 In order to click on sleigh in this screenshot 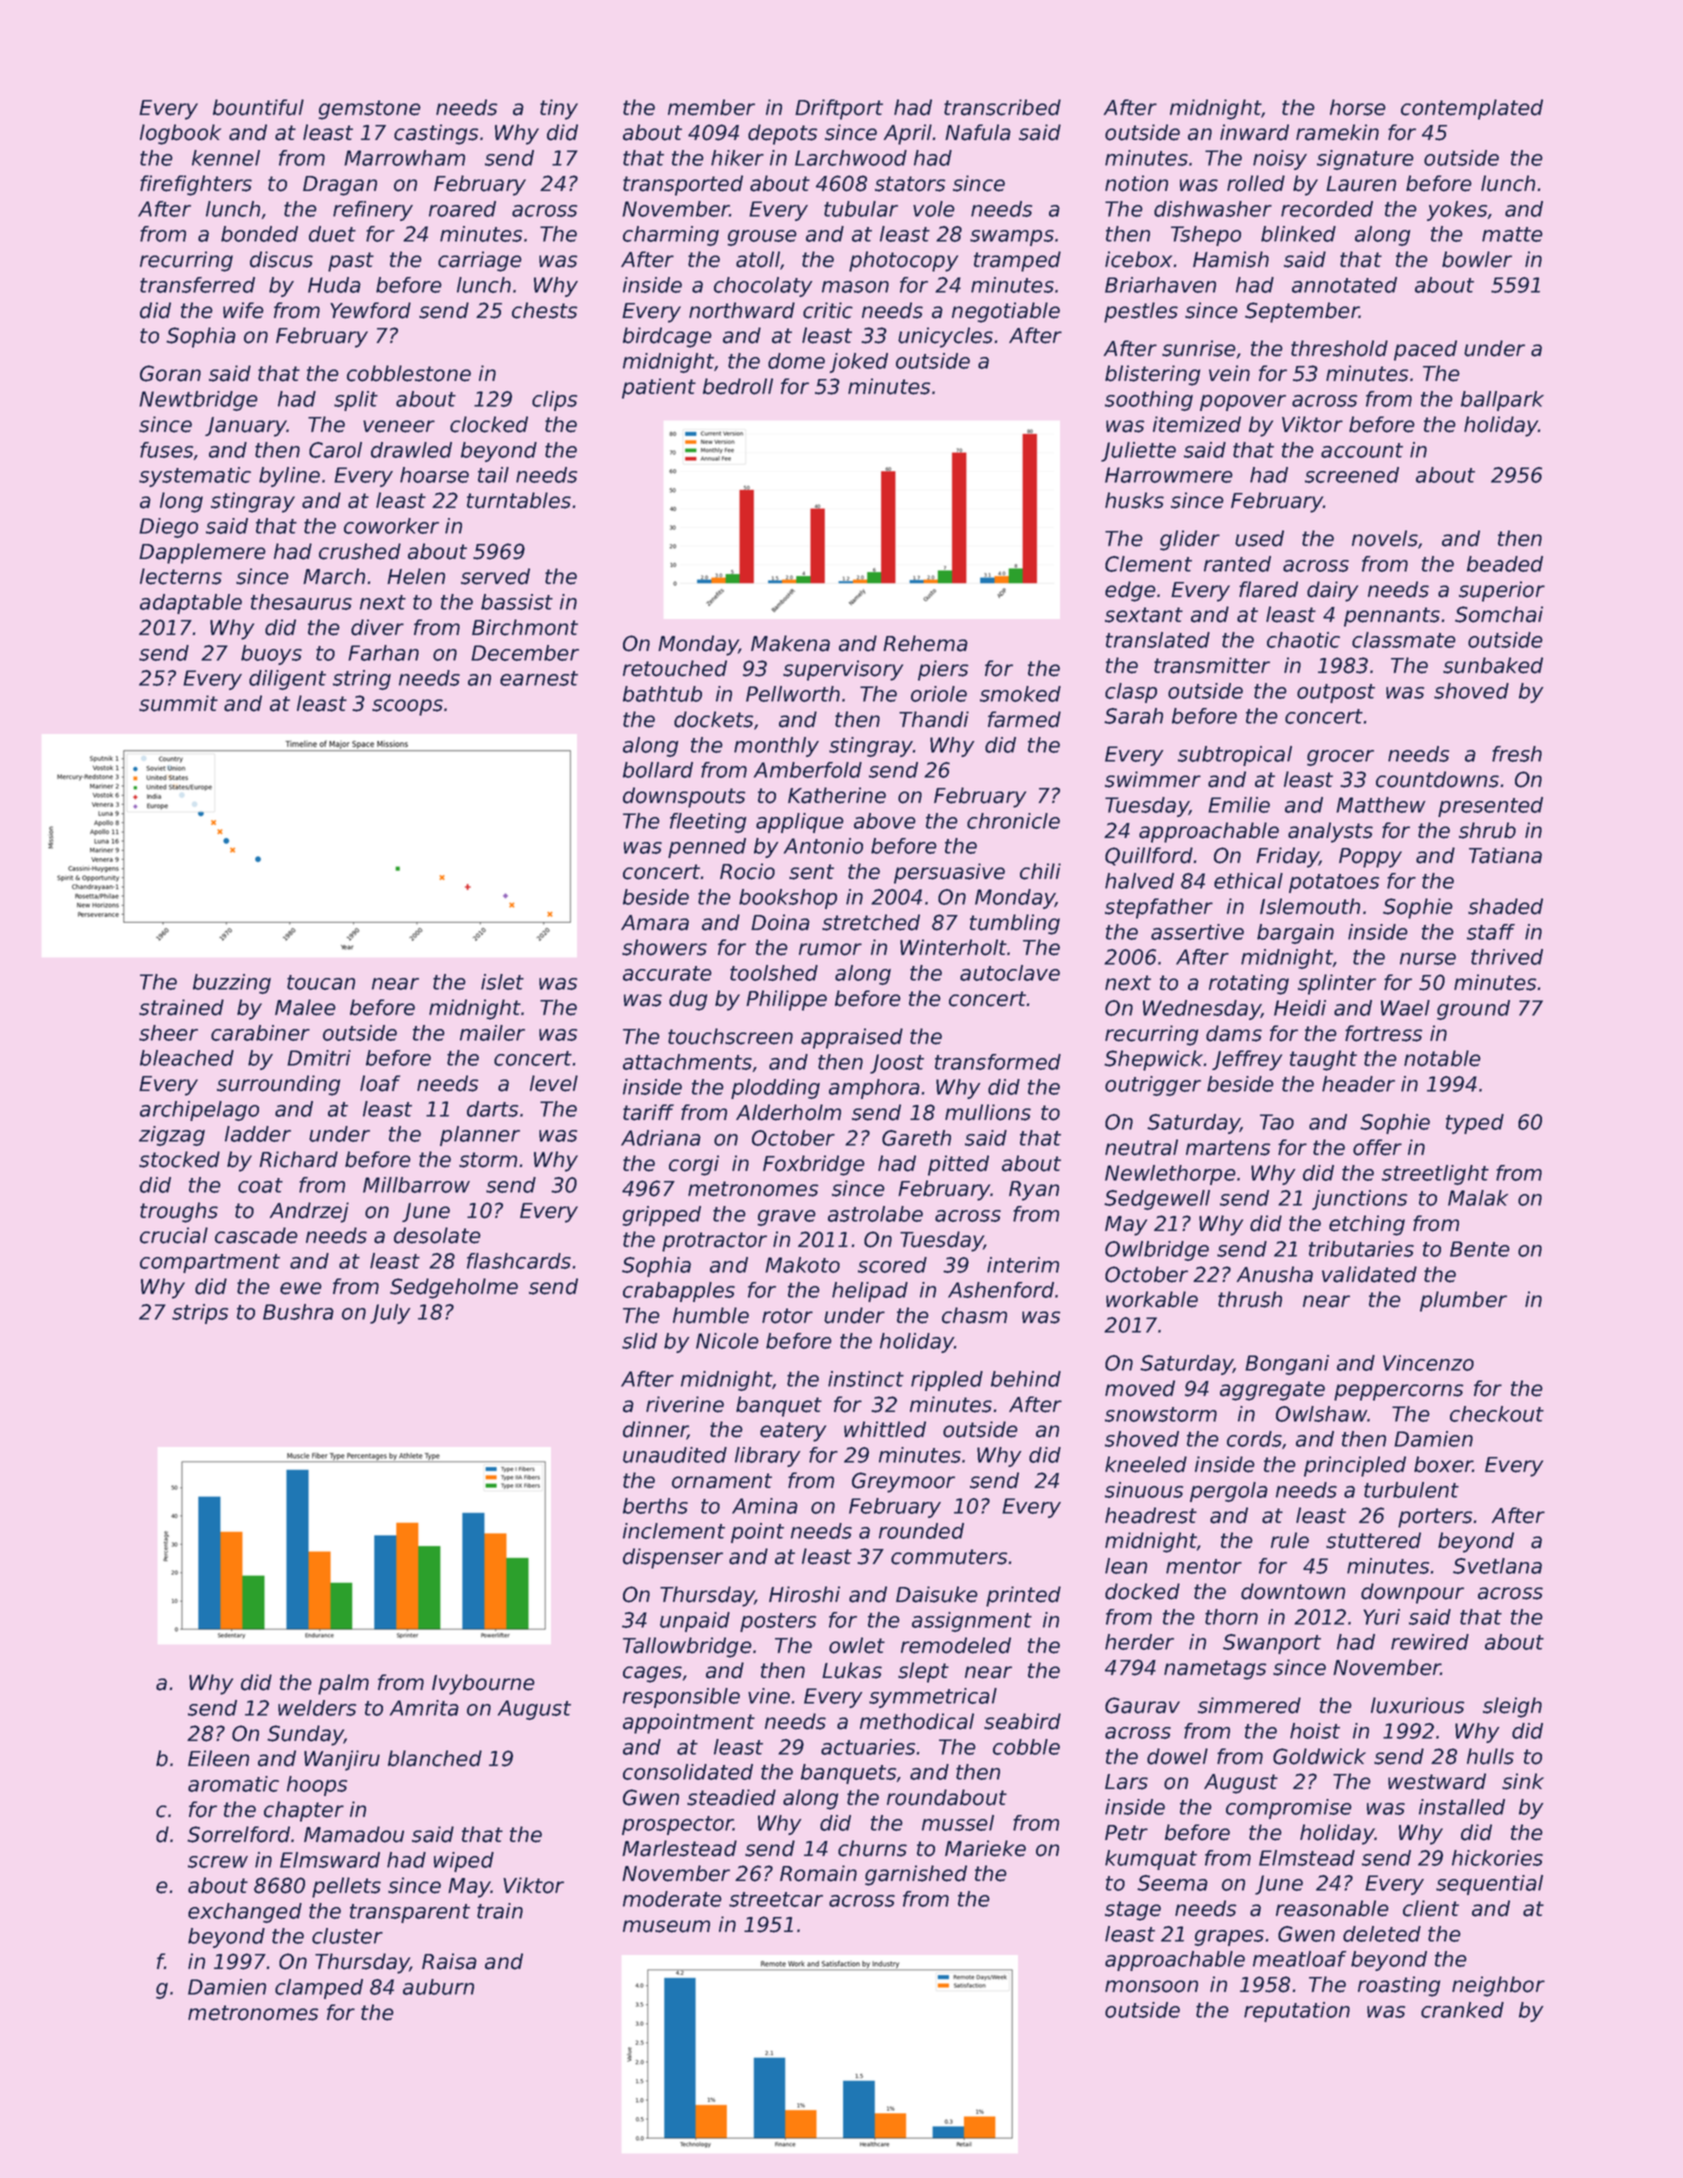, I will do `click(1512, 1707)`.
